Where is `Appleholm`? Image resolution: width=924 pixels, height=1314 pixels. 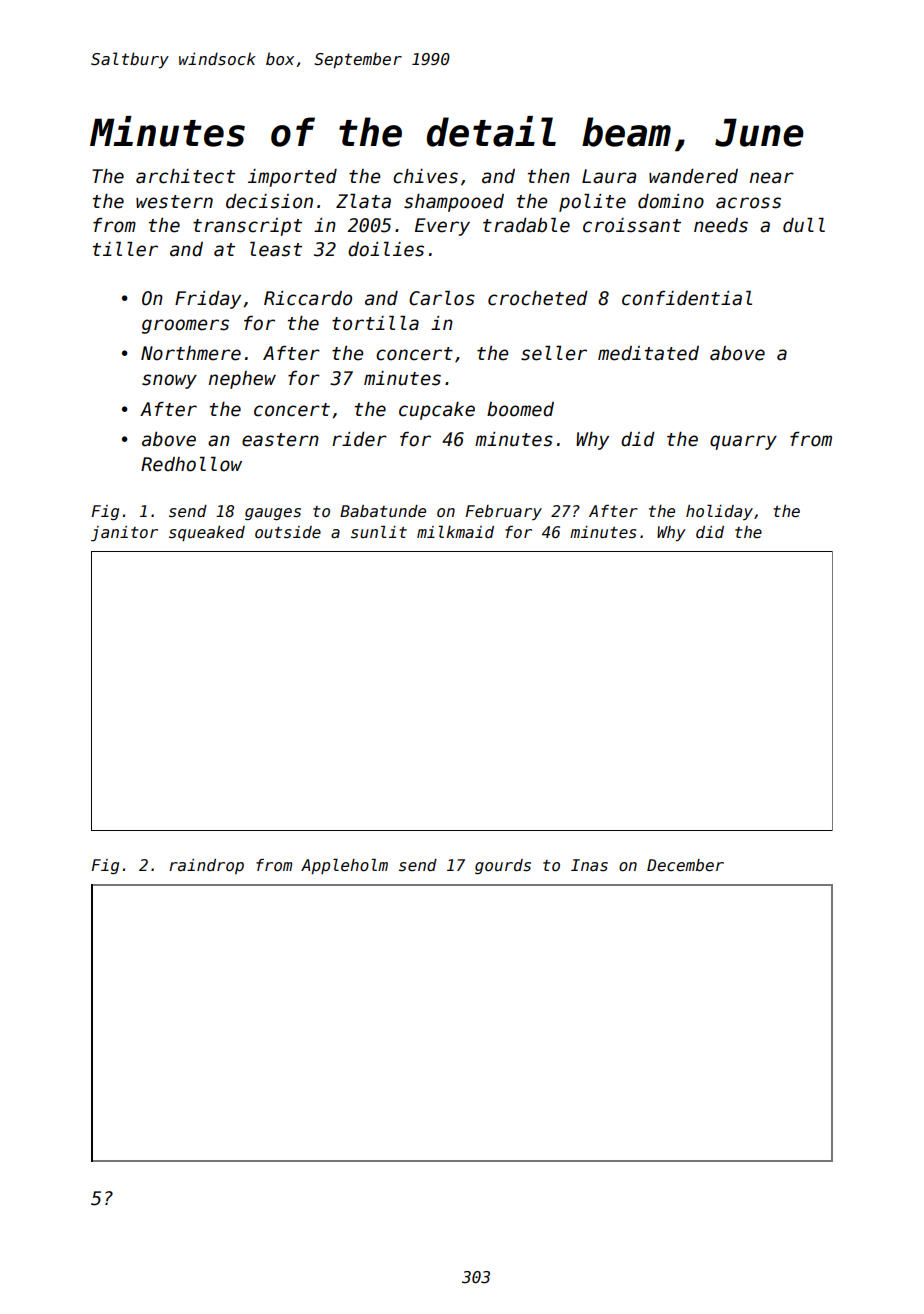 Appleholm is located at coordinates (344, 866).
